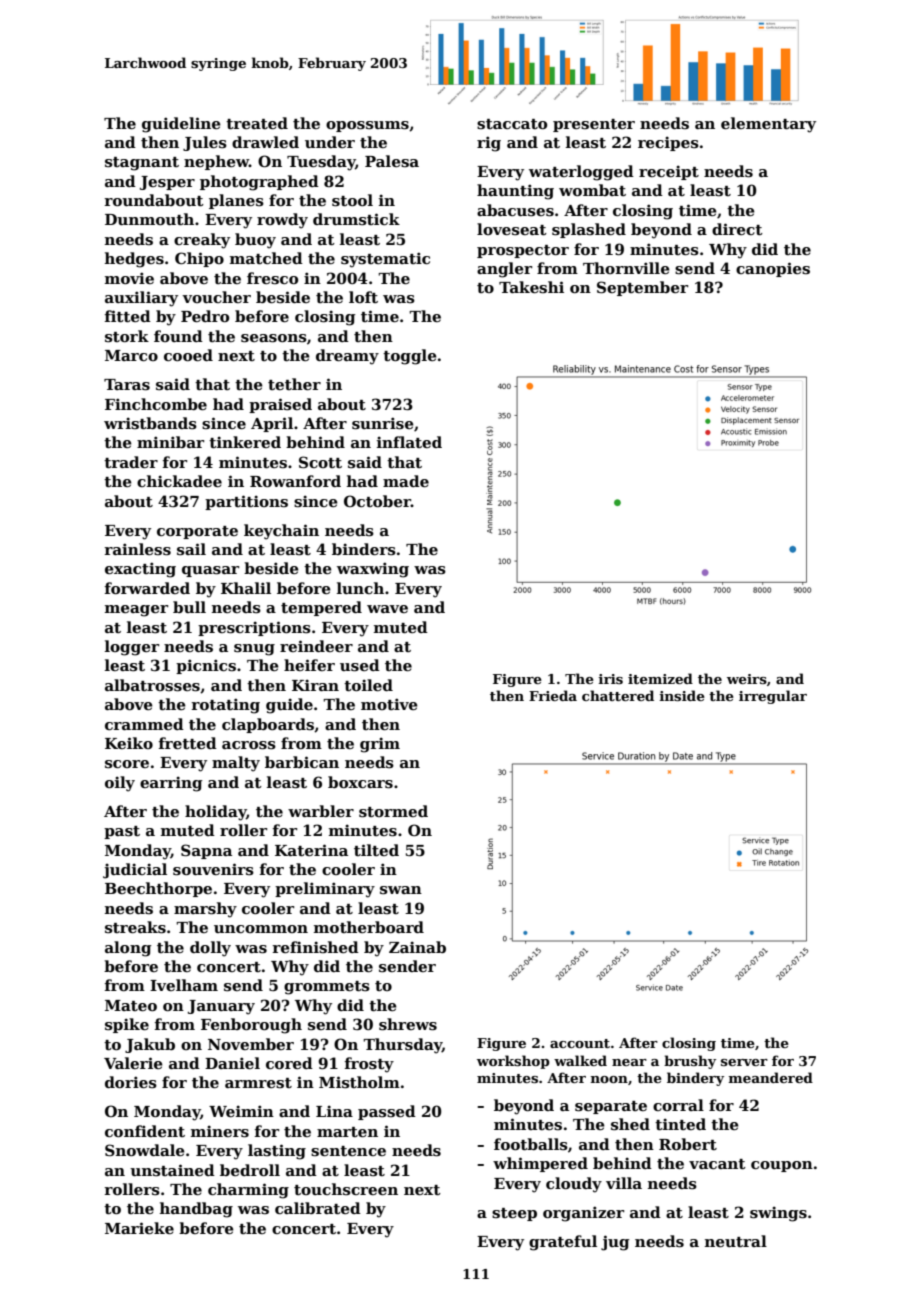  What do you see at coordinates (626, 268) in the document?
I see `Thornville` at bounding box center [626, 268].
